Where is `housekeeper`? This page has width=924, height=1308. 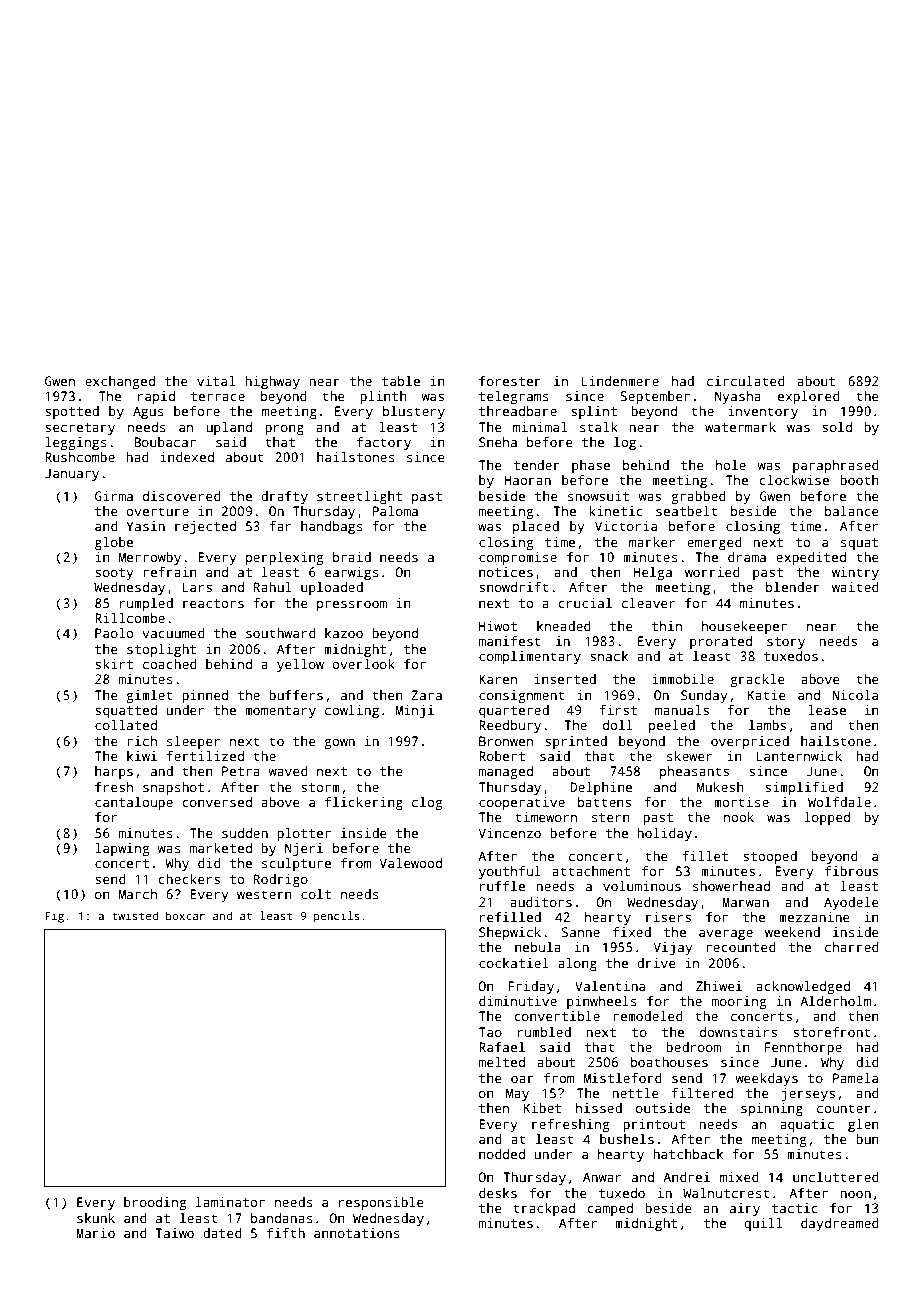
housekeeper is located at coordinates (744, 627).
